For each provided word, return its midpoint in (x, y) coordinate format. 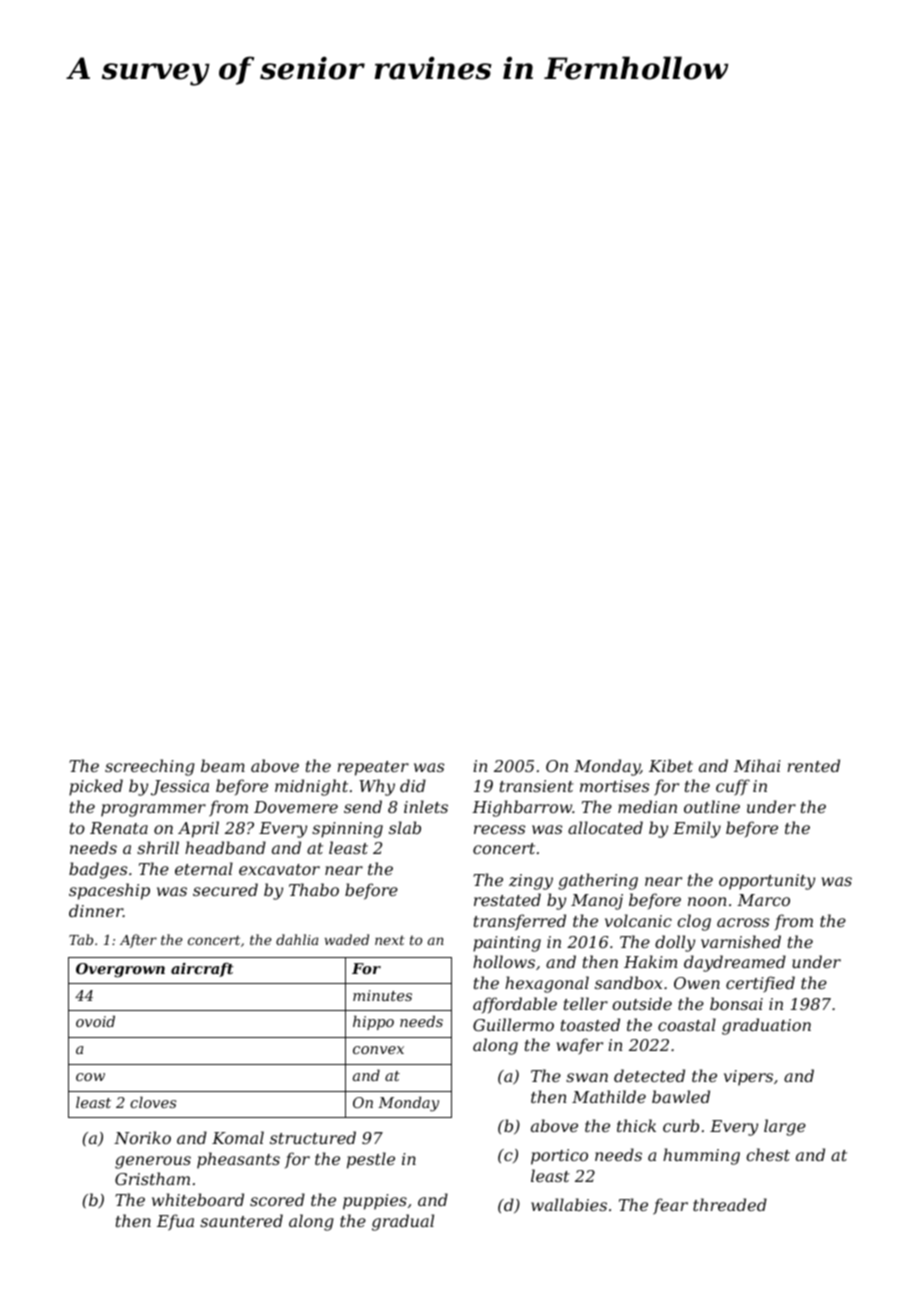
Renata (119, 828)
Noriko (142, 1137)
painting (507, 944)
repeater (373, 768)
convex (378, 1050)
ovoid (95, 1021)
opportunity (767, 882)
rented (813, 765)
